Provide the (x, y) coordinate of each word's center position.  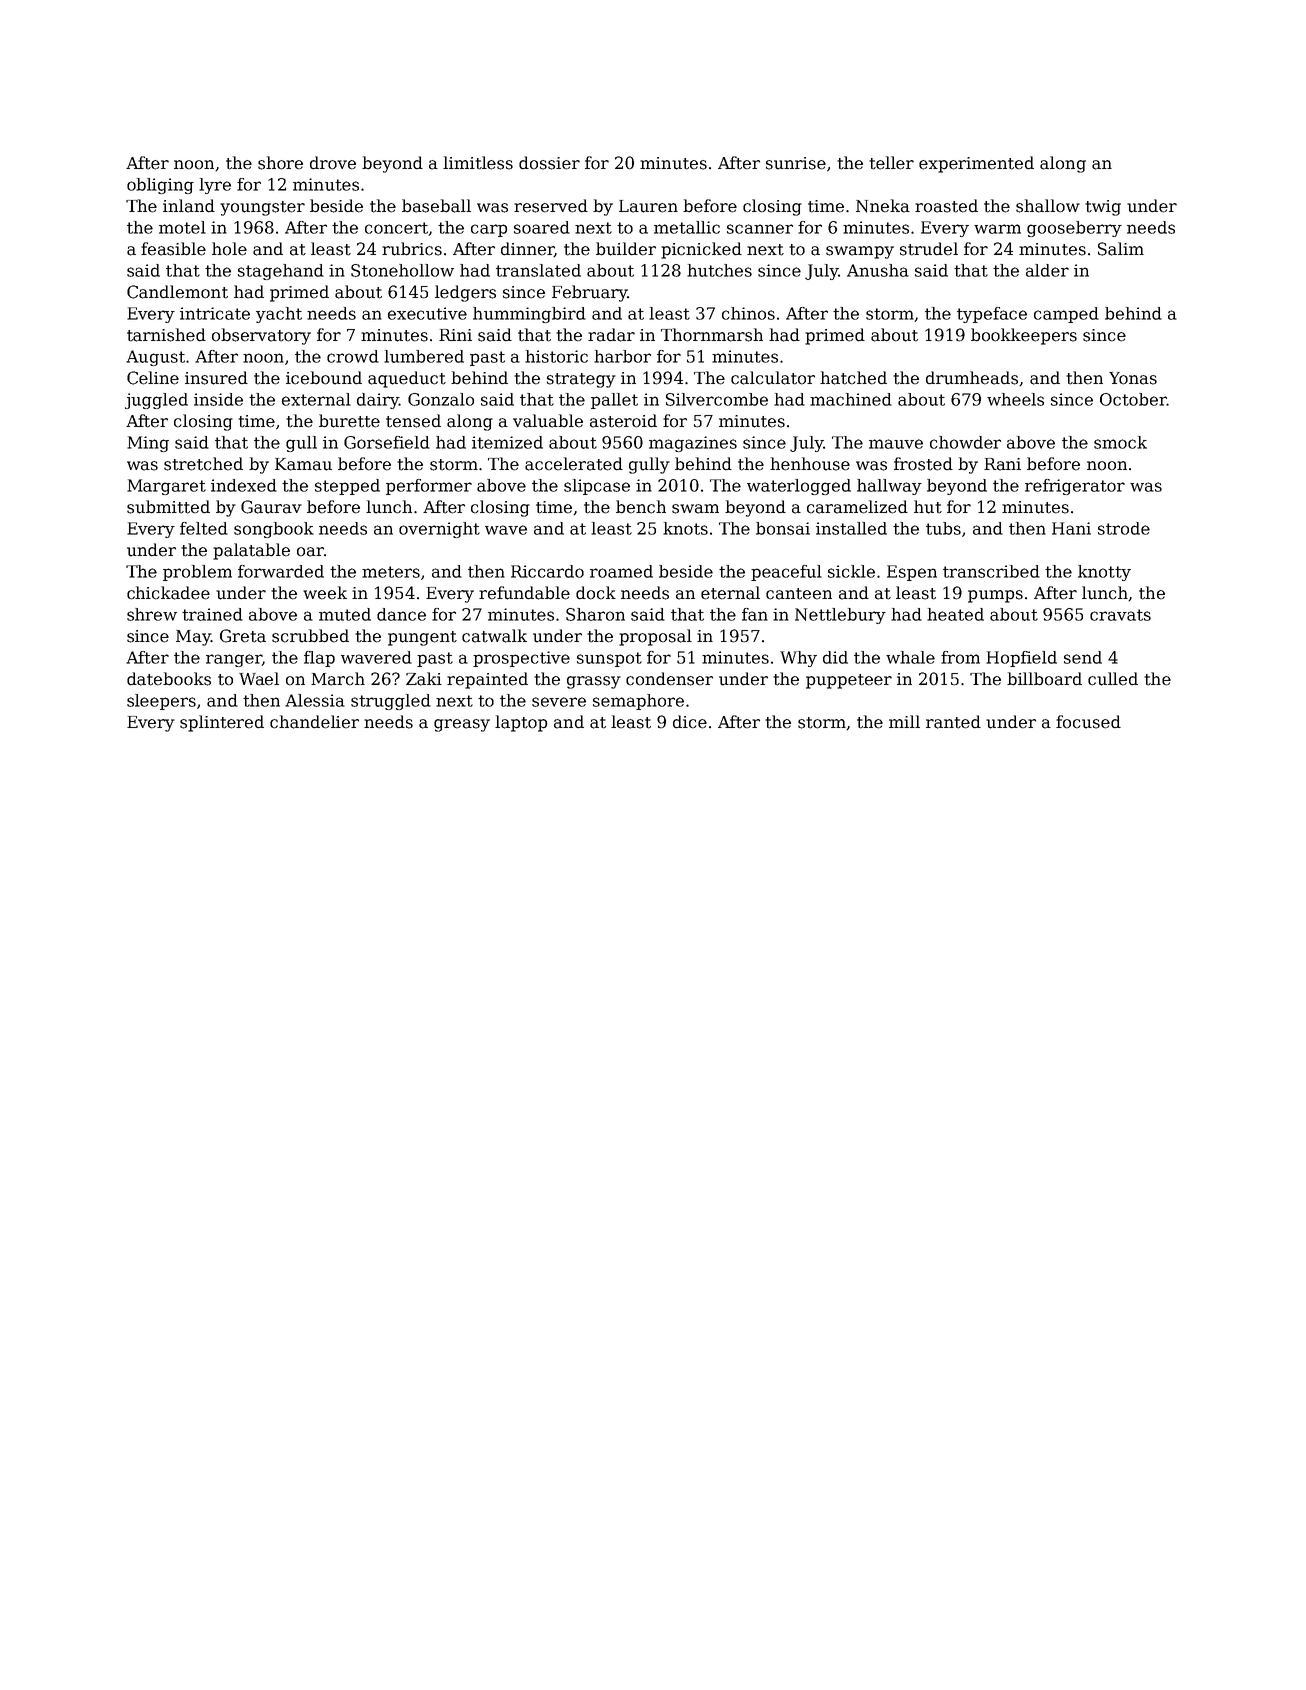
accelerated (574, 464)
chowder (965, 442)
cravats (1120, 615)
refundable (524, 593)
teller (891, 163)
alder (1047, 270)
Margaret (166, 487)
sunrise (796, 163)
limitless (478, 163)
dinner (527, 249)
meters (391, 572)
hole (229, 249)
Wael (259, 679)
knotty (1104, 573)
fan (755, 614)
